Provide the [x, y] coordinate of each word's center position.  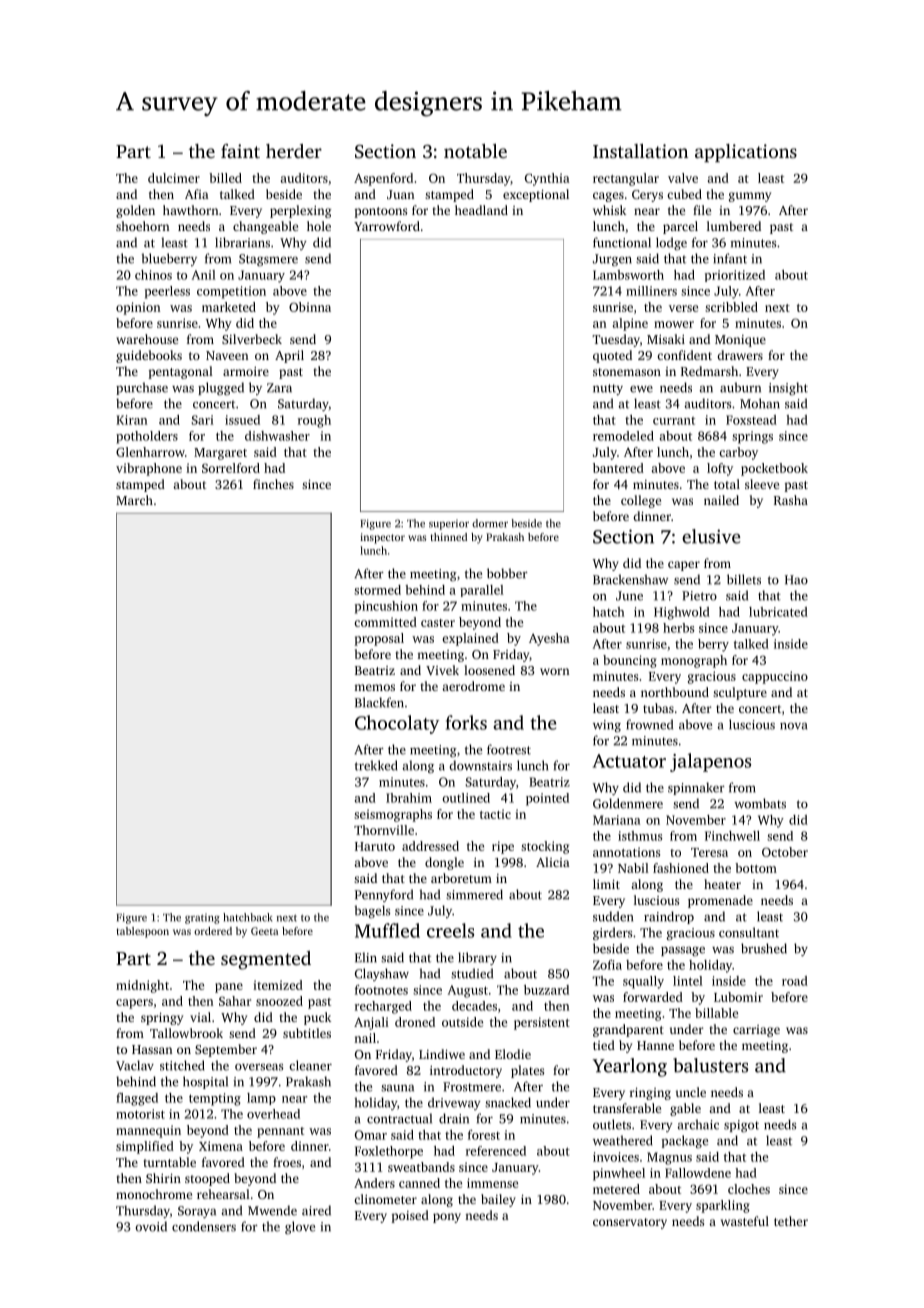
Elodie [513, 1054]
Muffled [387, 930]
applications [746, 153]
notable [475, 151]
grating [202, 918]
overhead [273, 1114]
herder [294, 151]
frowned [649, 724]
